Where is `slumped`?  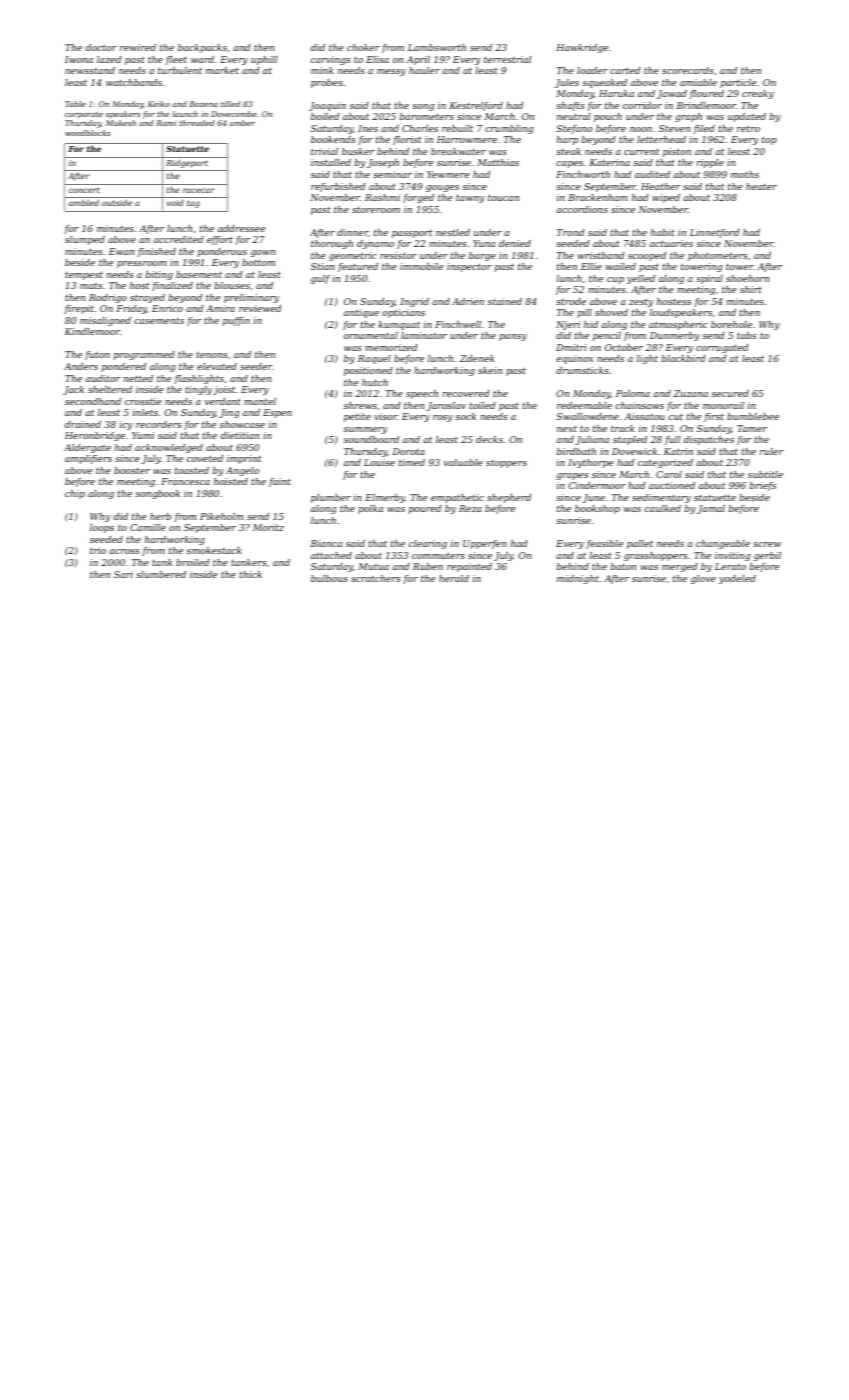 slumped is located at coordinates (85, 240).
